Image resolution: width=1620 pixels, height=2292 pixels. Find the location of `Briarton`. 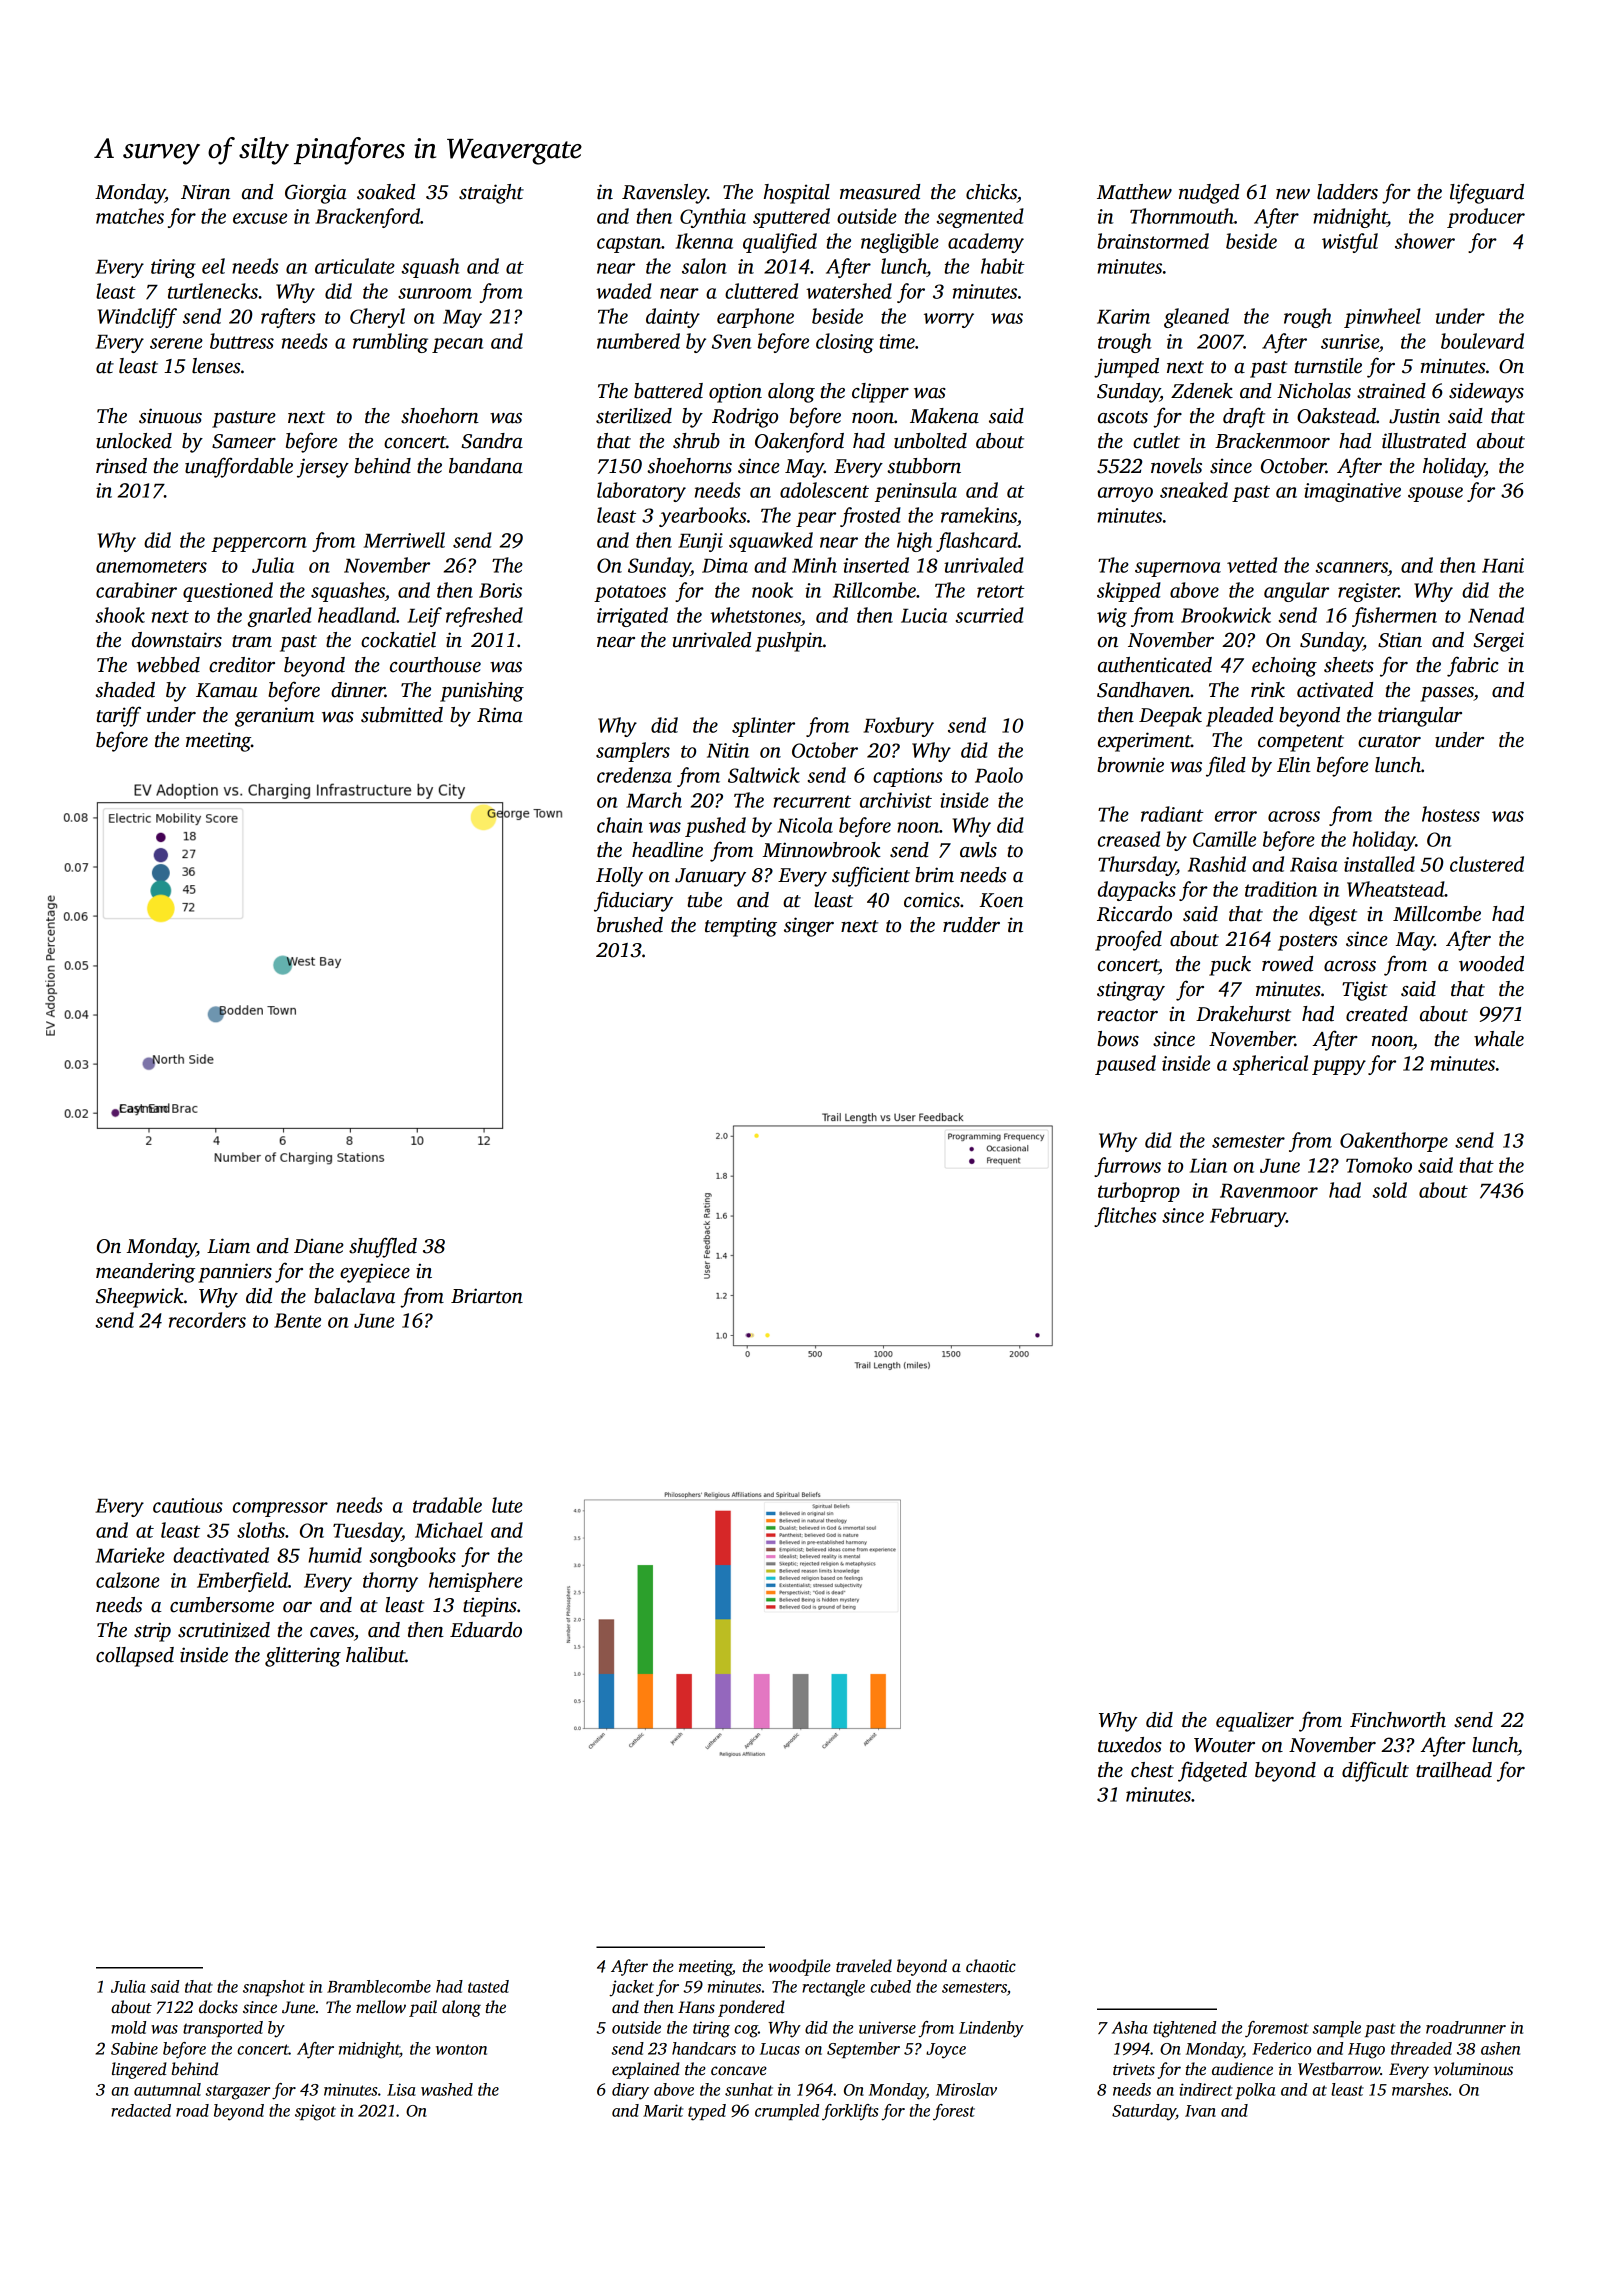

Briarton is located at coordinates (487, 1296).
